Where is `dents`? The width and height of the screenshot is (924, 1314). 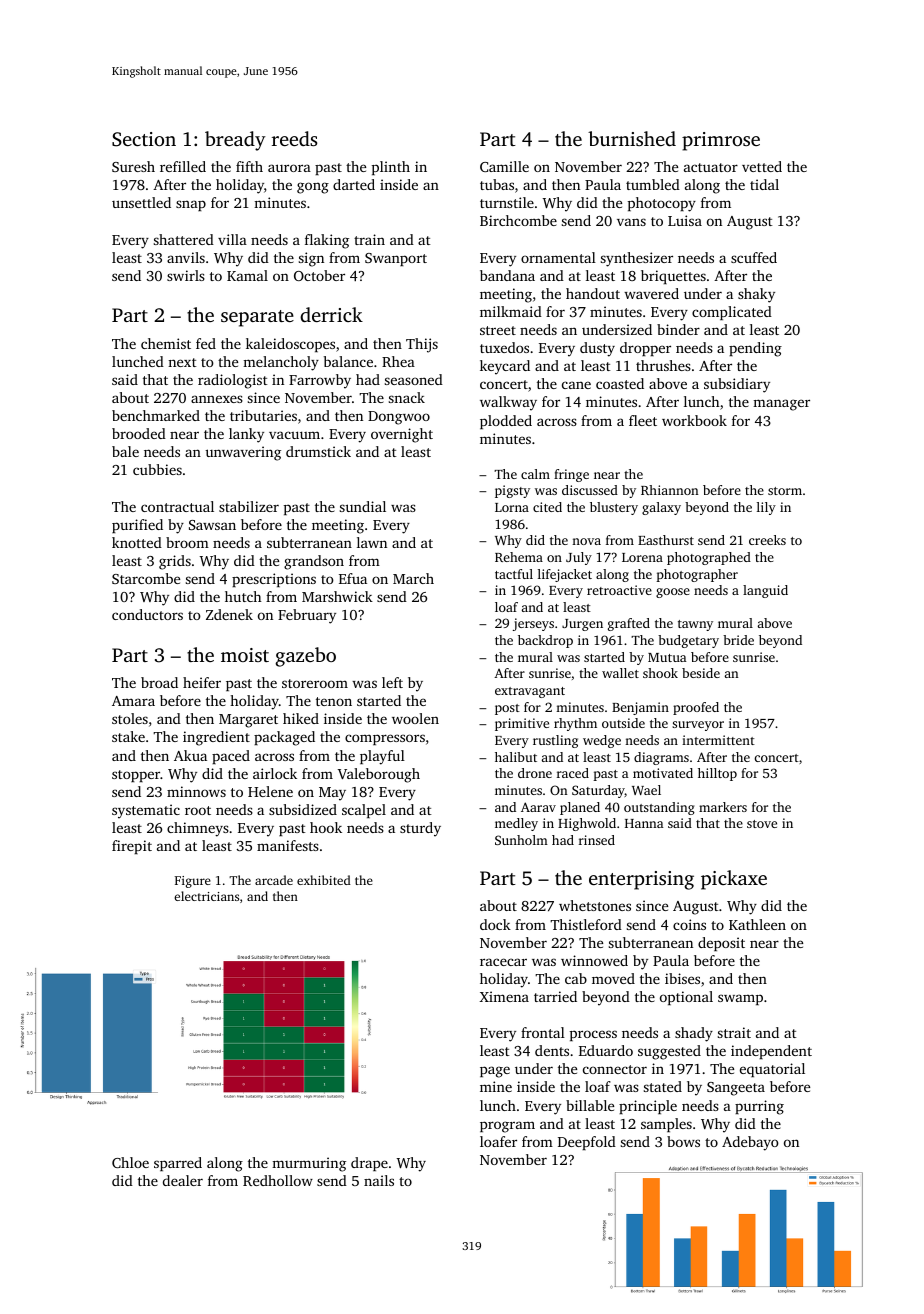 dents is located at coordinates (552, 1050).
